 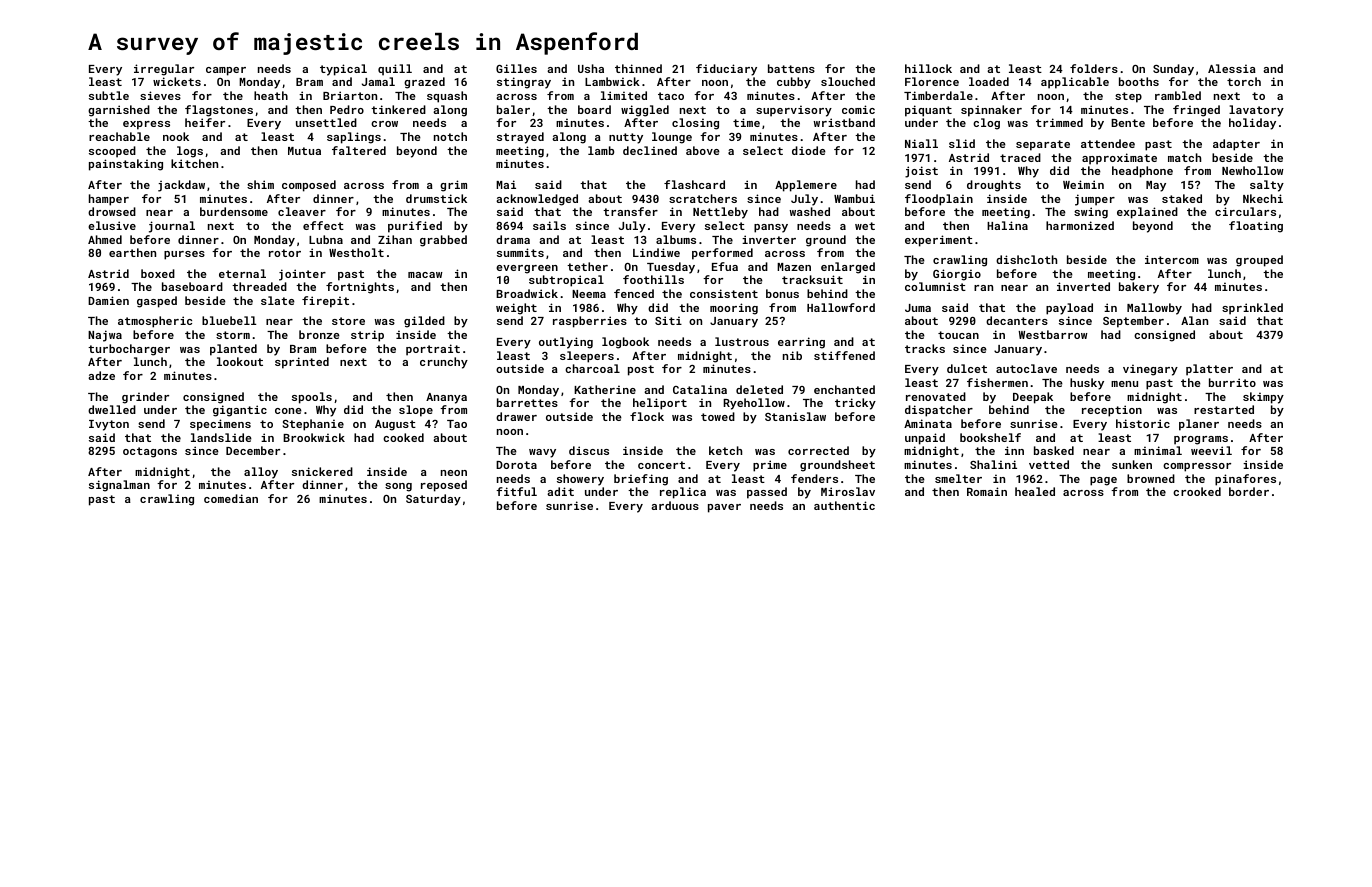 I want to click on platter, so click(x=1209, y=370).
